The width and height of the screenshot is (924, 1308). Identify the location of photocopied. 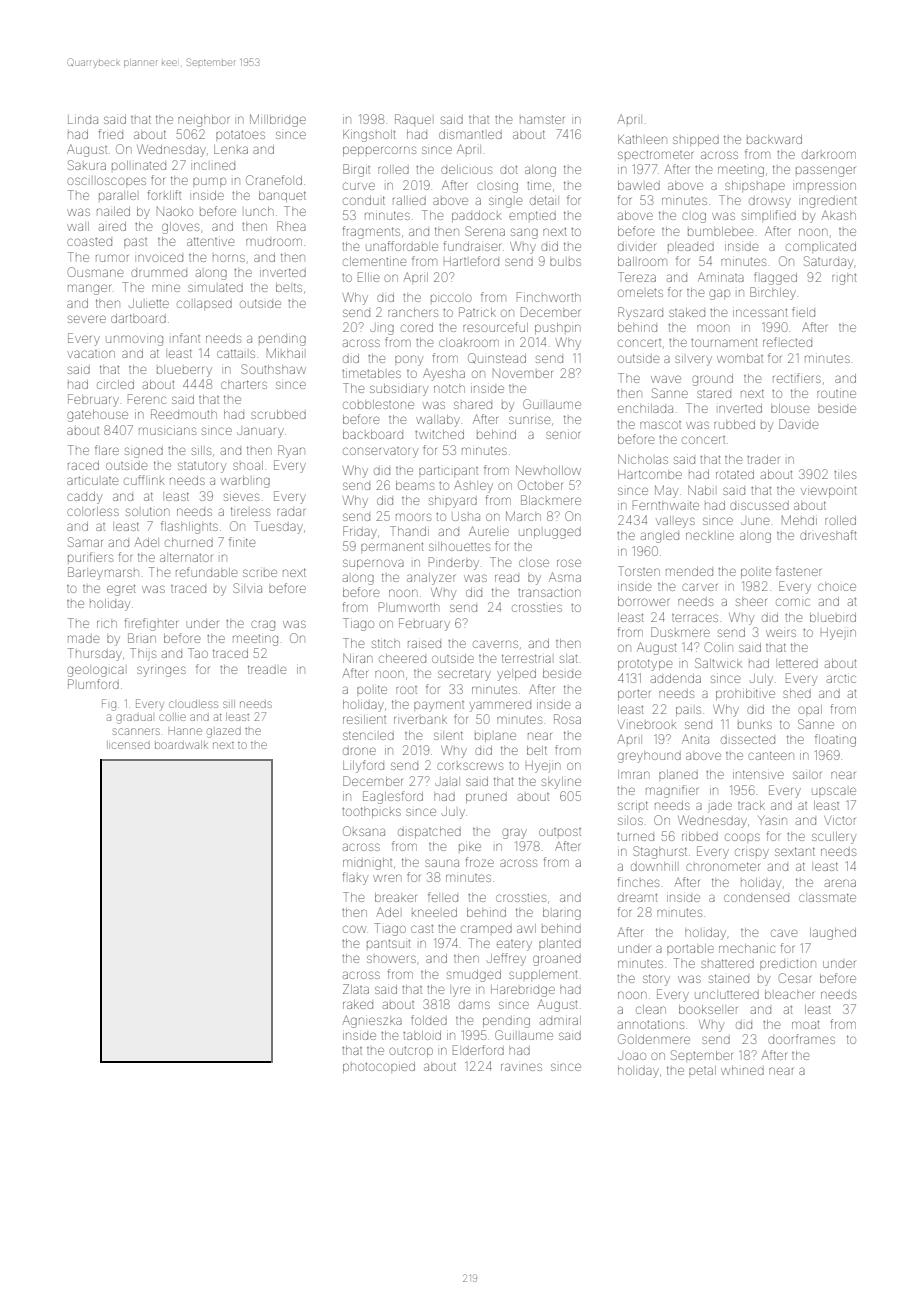
(379, 1067).
